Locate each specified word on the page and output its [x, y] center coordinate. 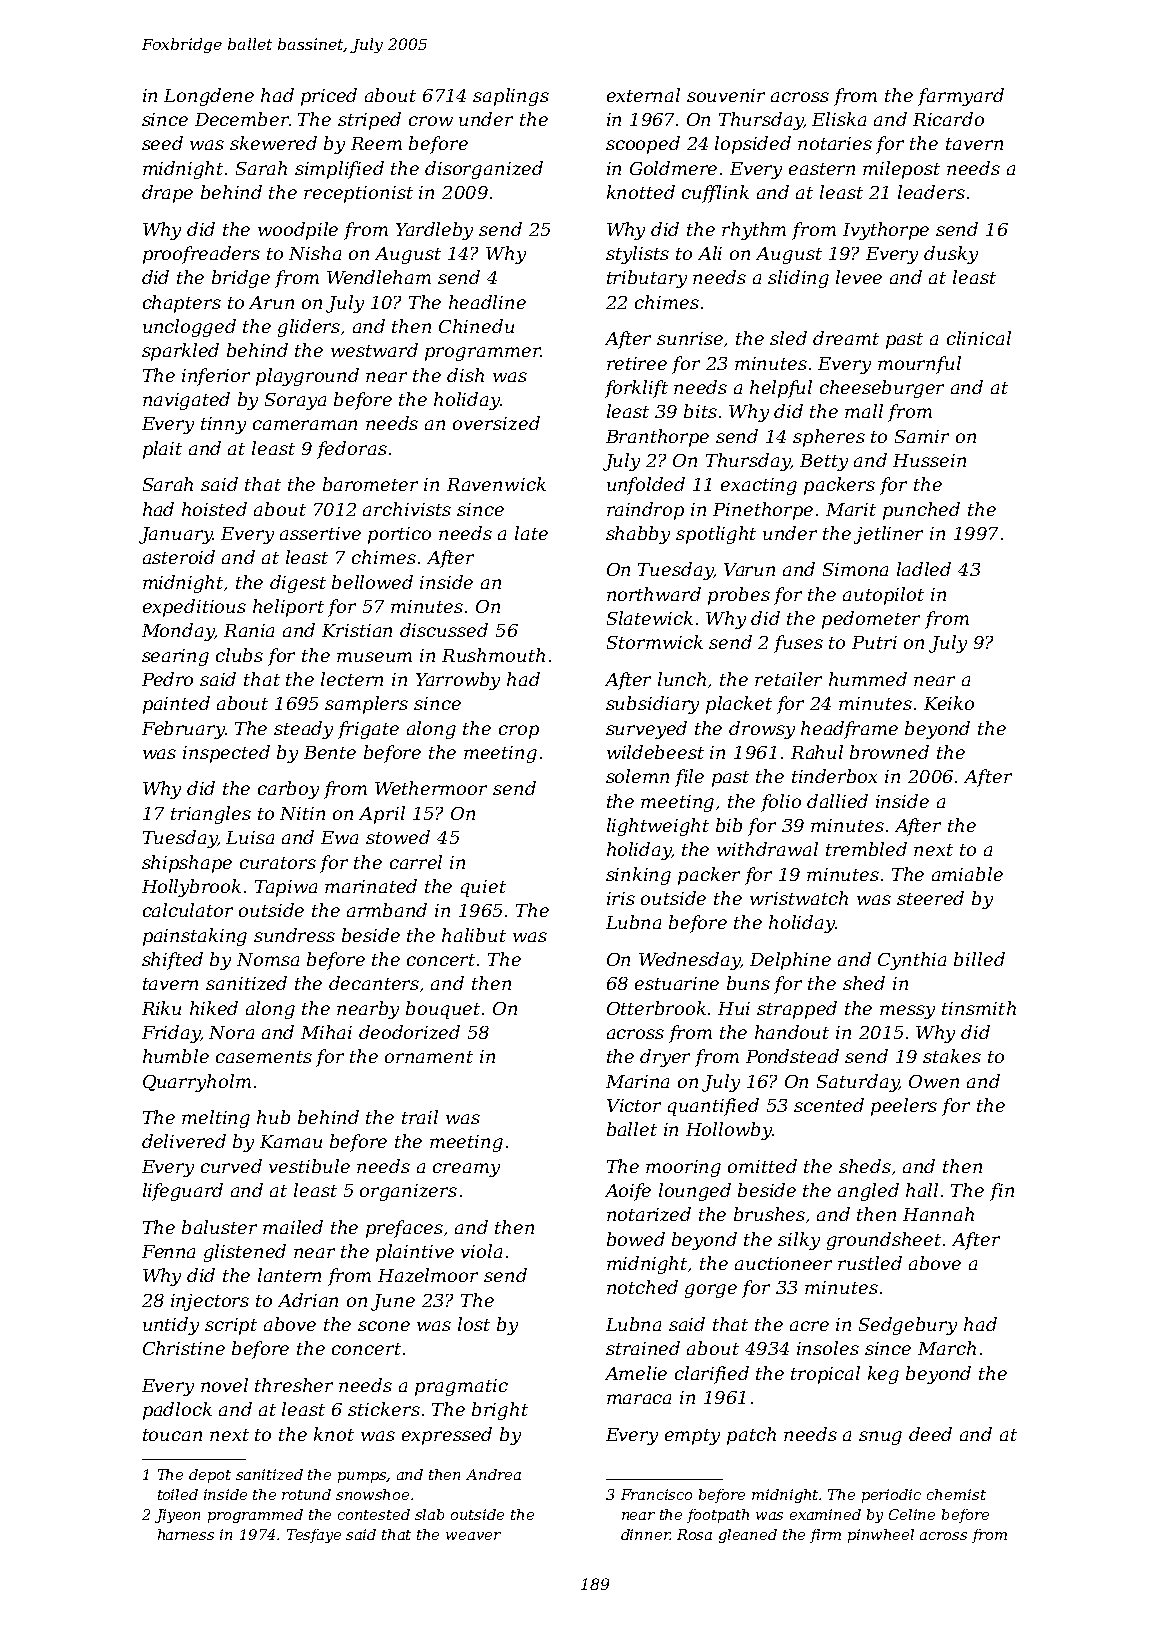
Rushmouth [493, 655]
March [947, 1348]
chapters [182, 304]
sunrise [690, 338]
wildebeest [655, 752]
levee [859, 277]
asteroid [179, 557]
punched [921, 511]
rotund [306, 1494]
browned [889, 752]
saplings [511, 97]
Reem [376, 143]
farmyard [961, 97]
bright [500, 1411]
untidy [171, 1326]
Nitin [302, 813]
